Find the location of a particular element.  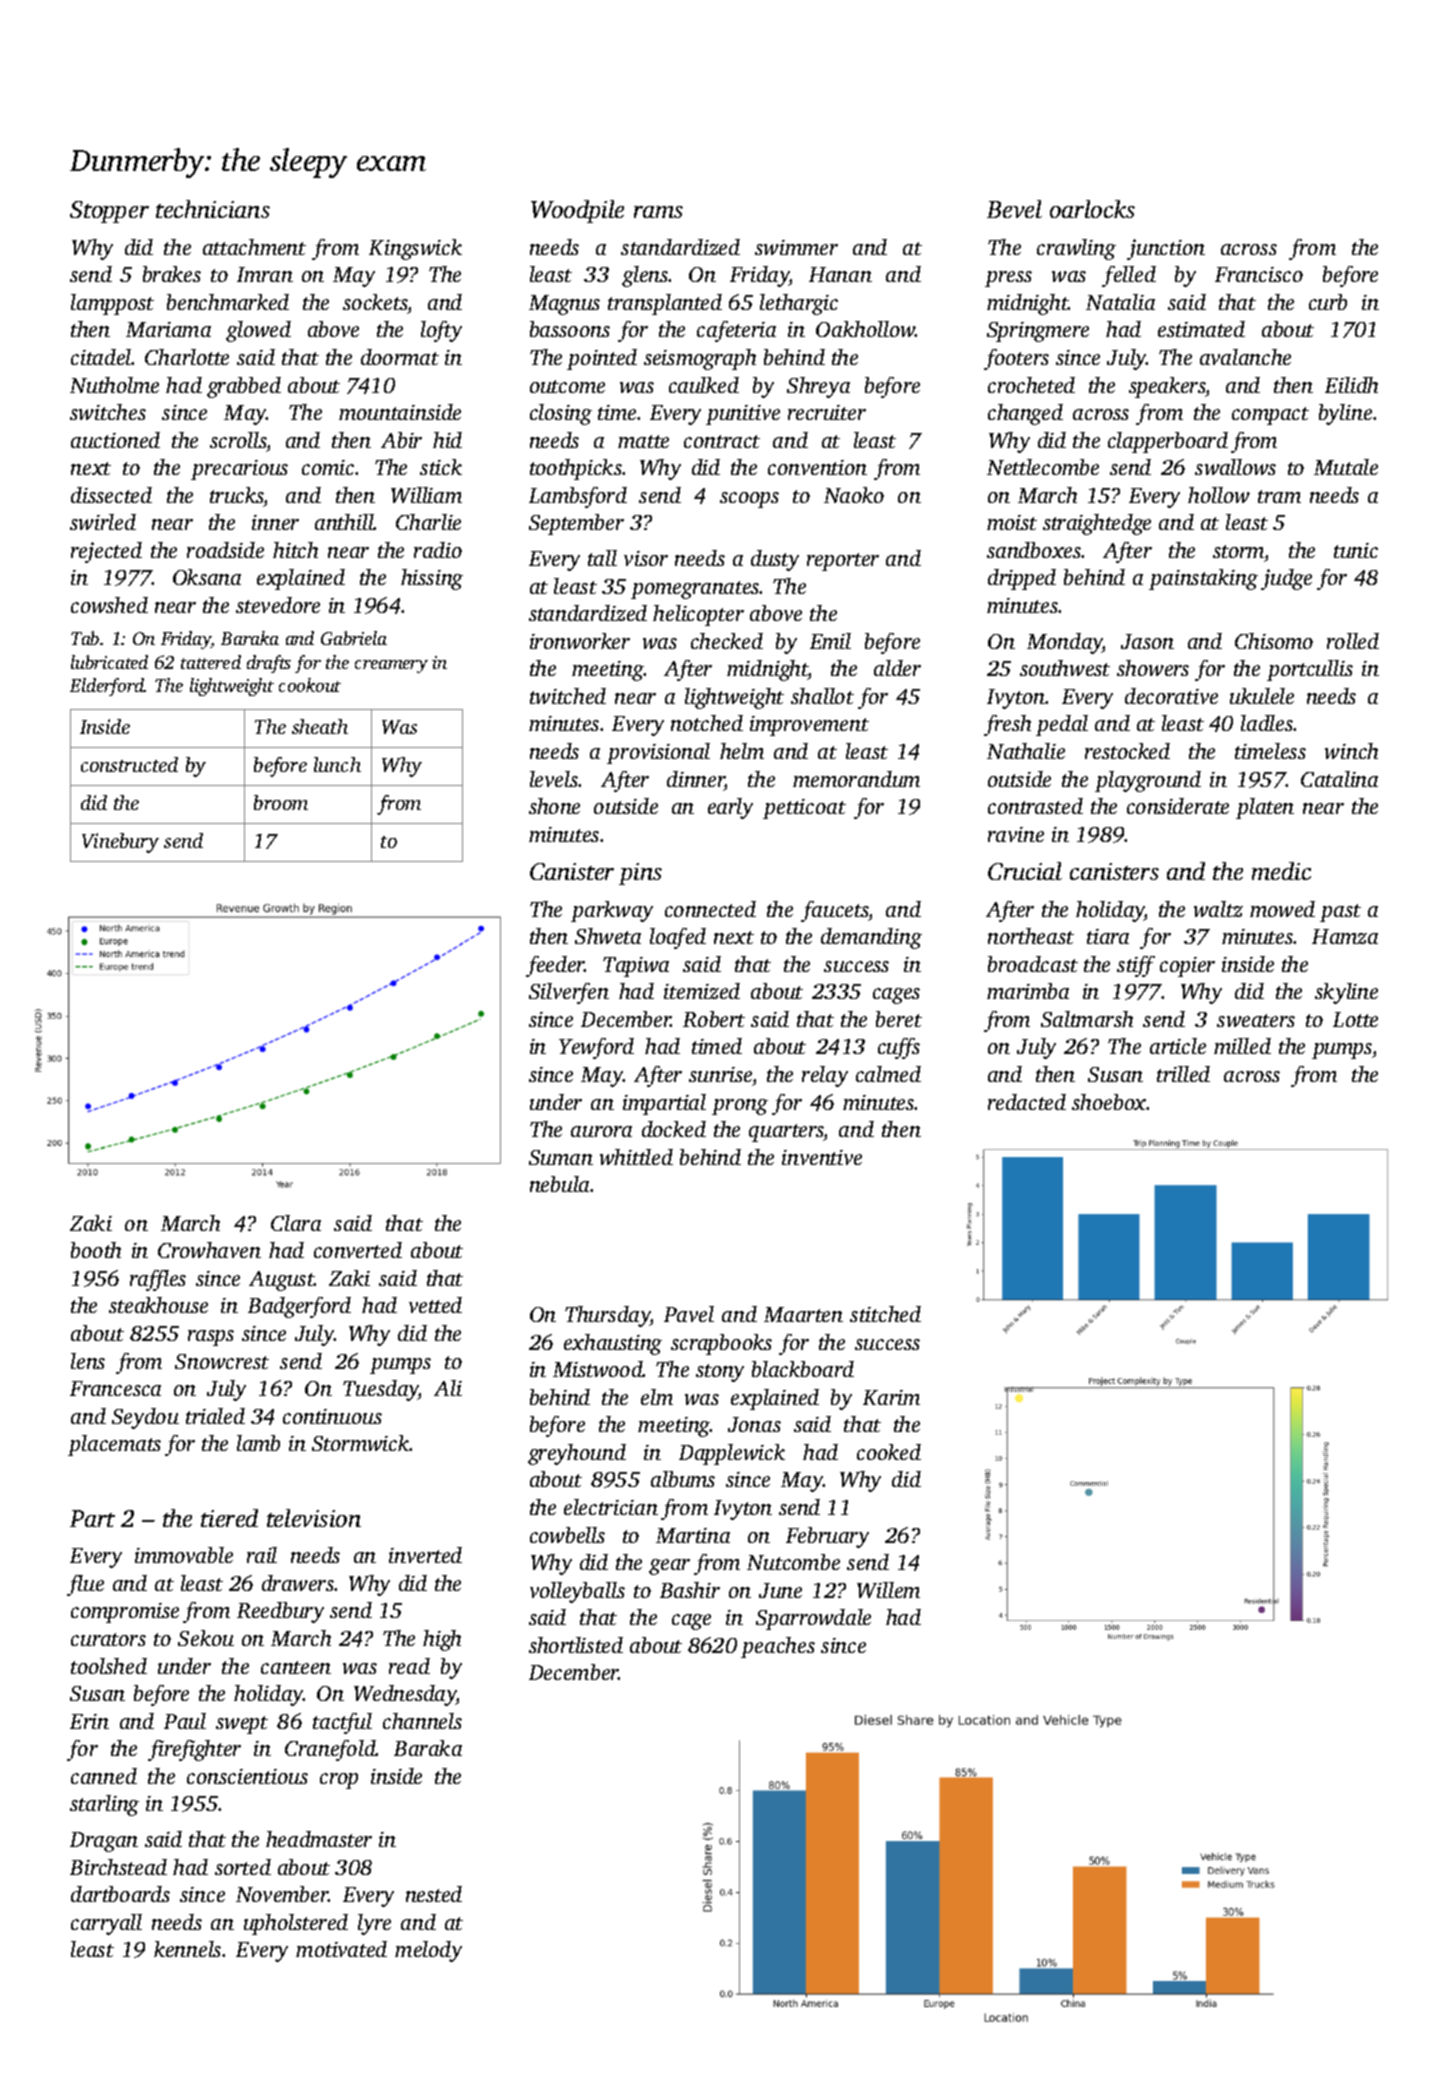

cooked is located at coordinates (889, 1452).
